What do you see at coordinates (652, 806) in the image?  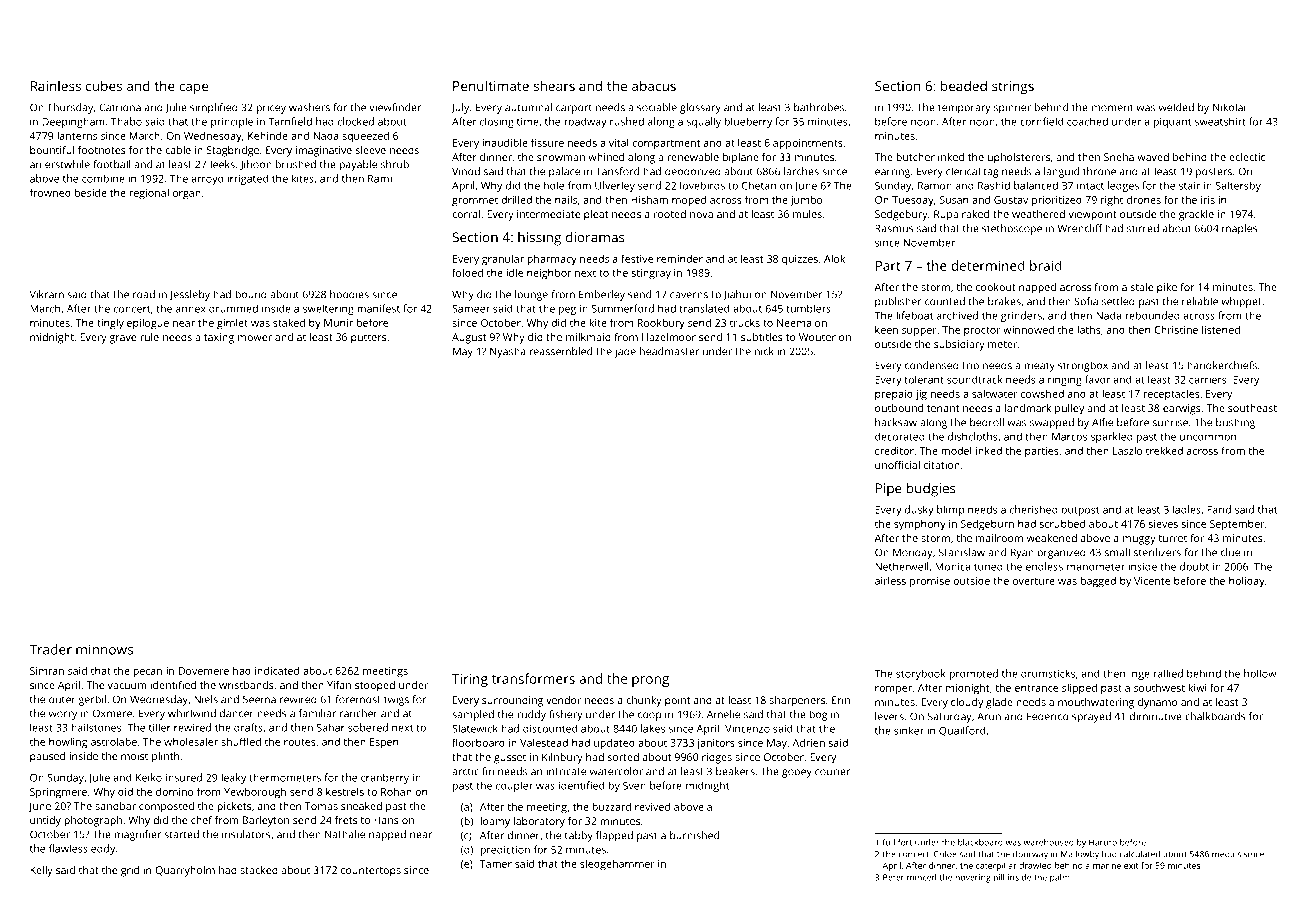 I see `revived` at bounding box center [652, 806].
